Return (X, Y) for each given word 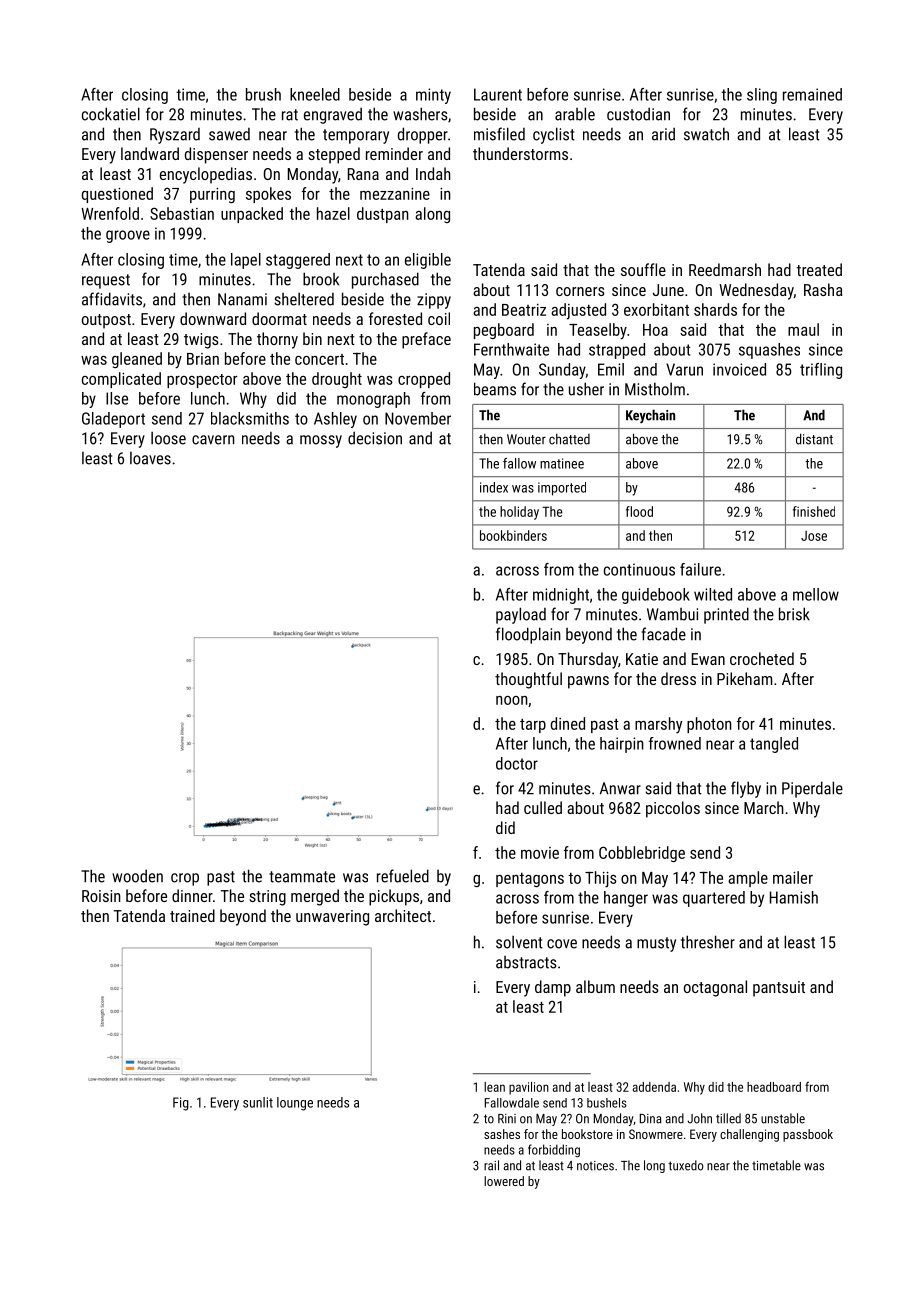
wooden (137, 876)
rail (491, 1165)
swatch (706, 134)
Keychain (650, 416)
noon (512, 700)
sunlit (258, 1102)
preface (426, 340)
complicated (121, 380)
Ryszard (175, 136)
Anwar (620, 788)
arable (575, 114)
